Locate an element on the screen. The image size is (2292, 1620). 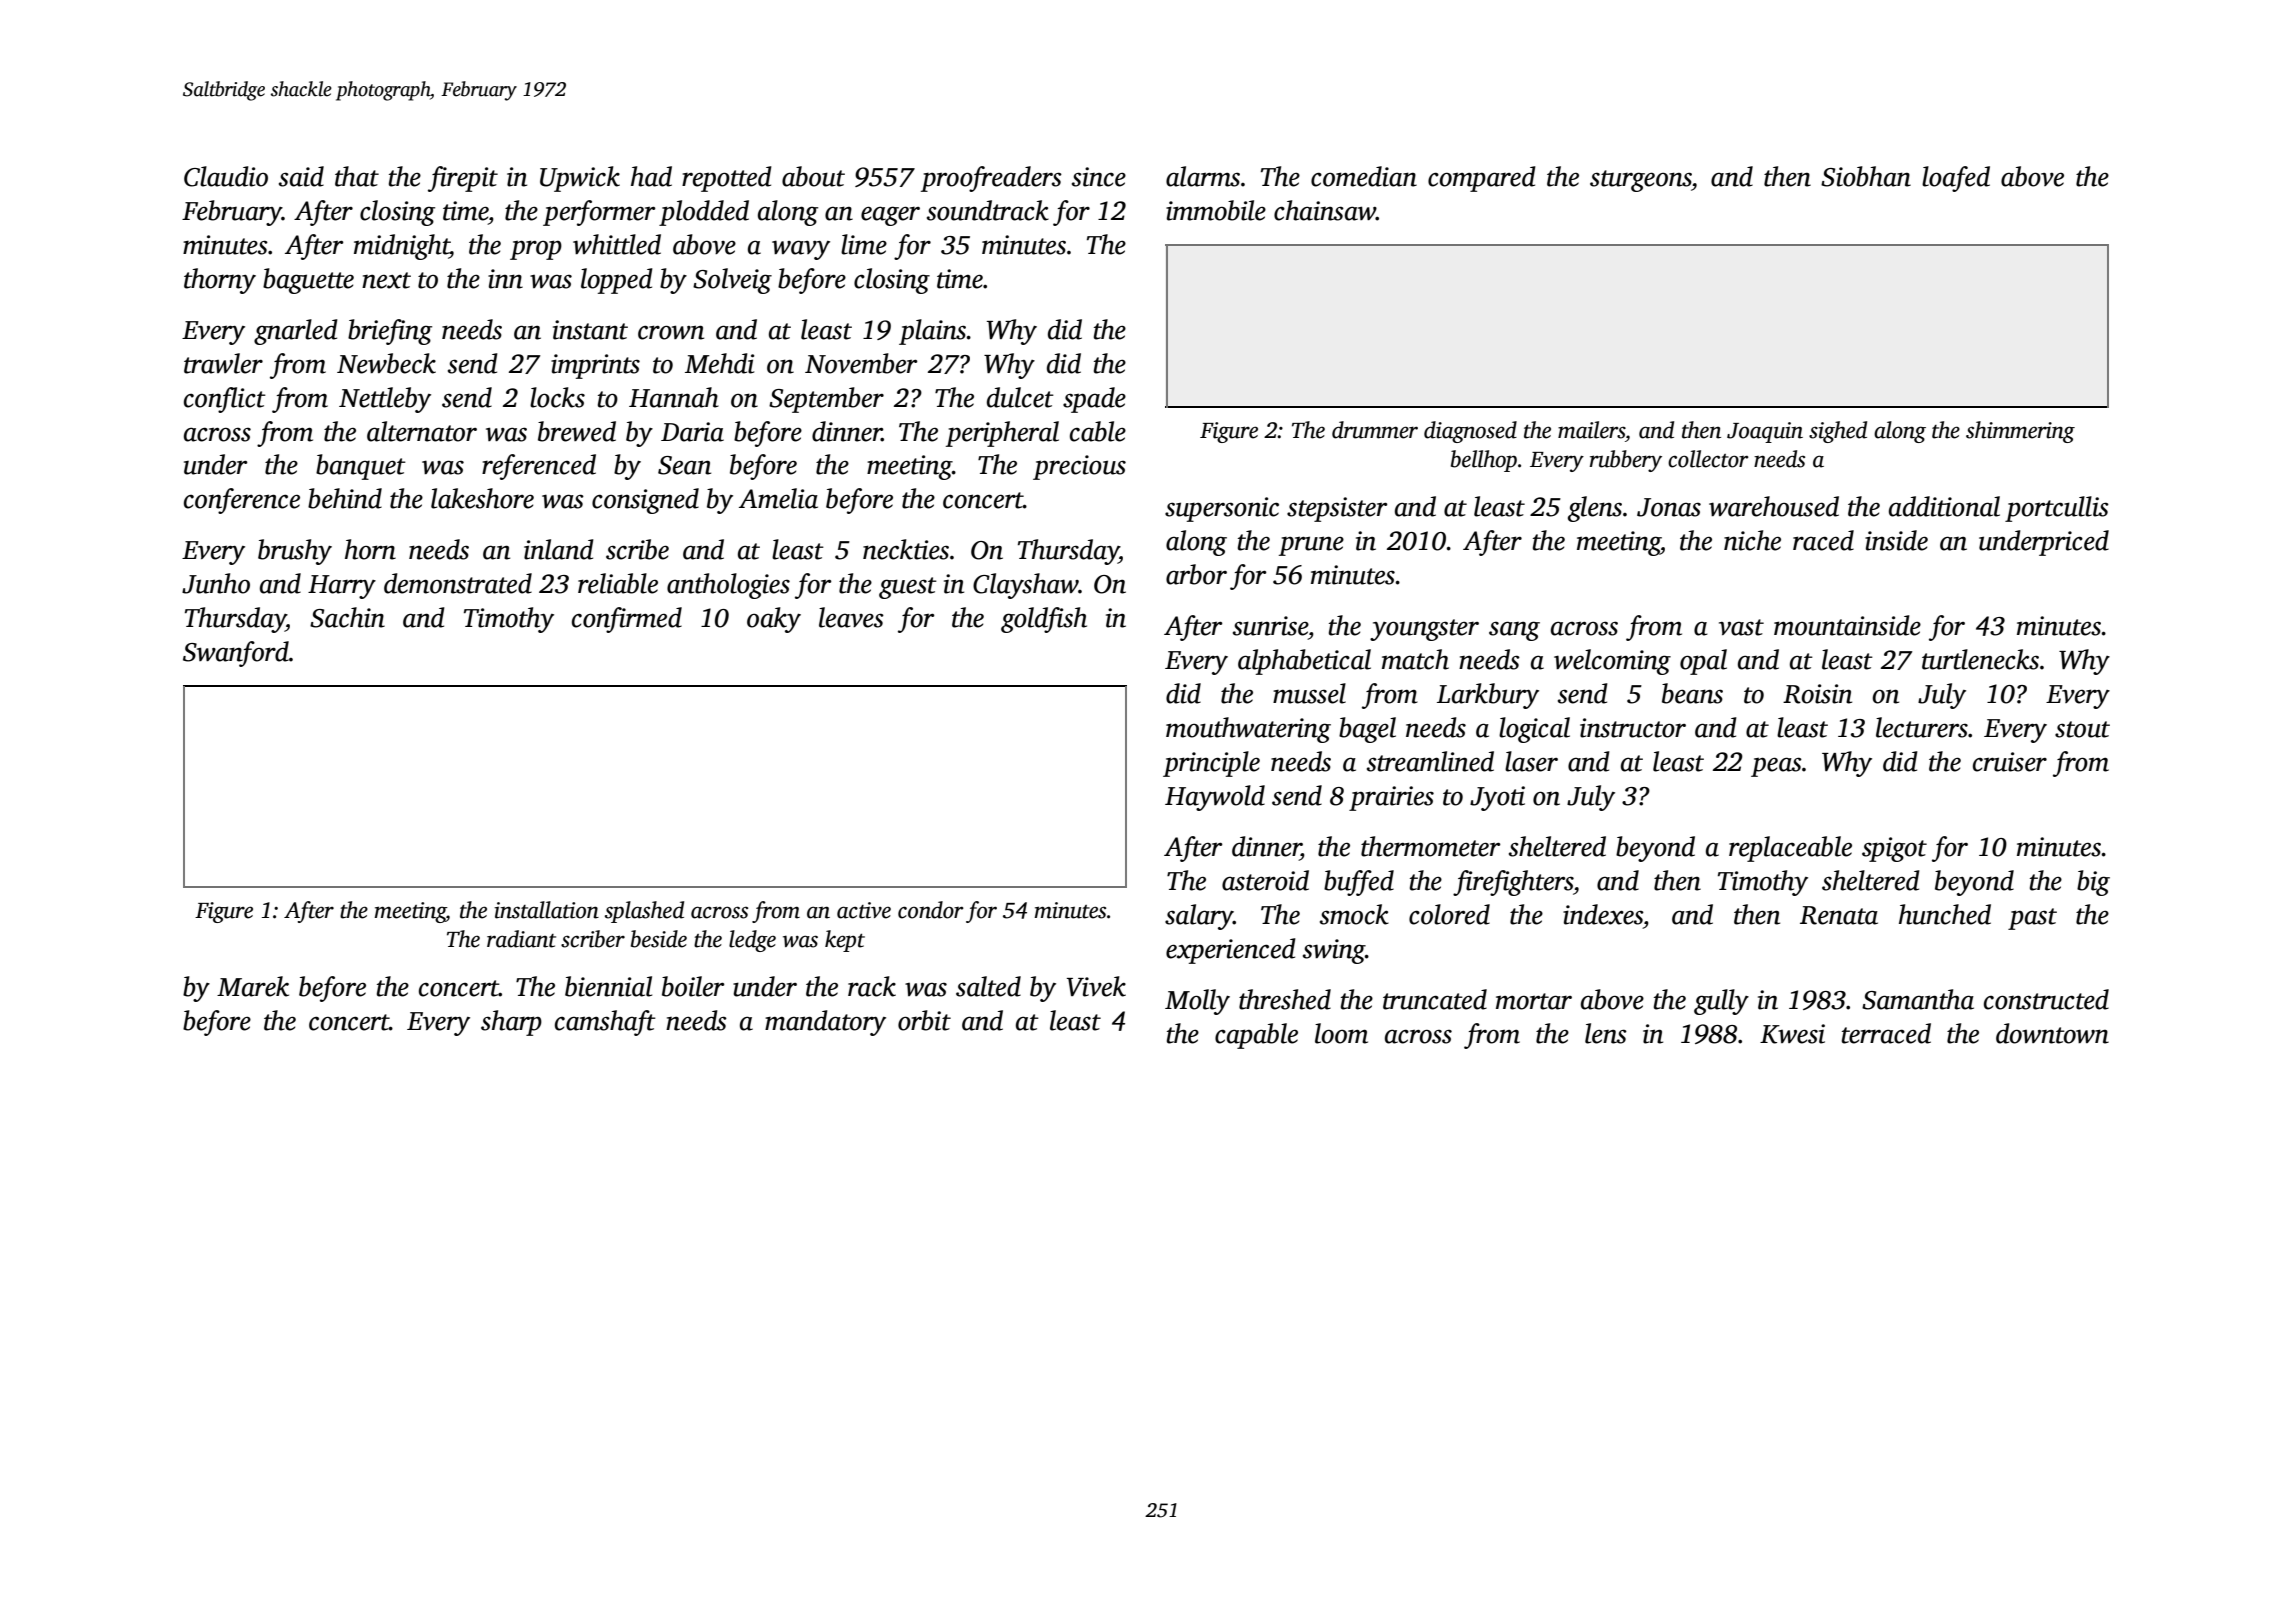
camshaft is located at coordinates (605, 1023).
